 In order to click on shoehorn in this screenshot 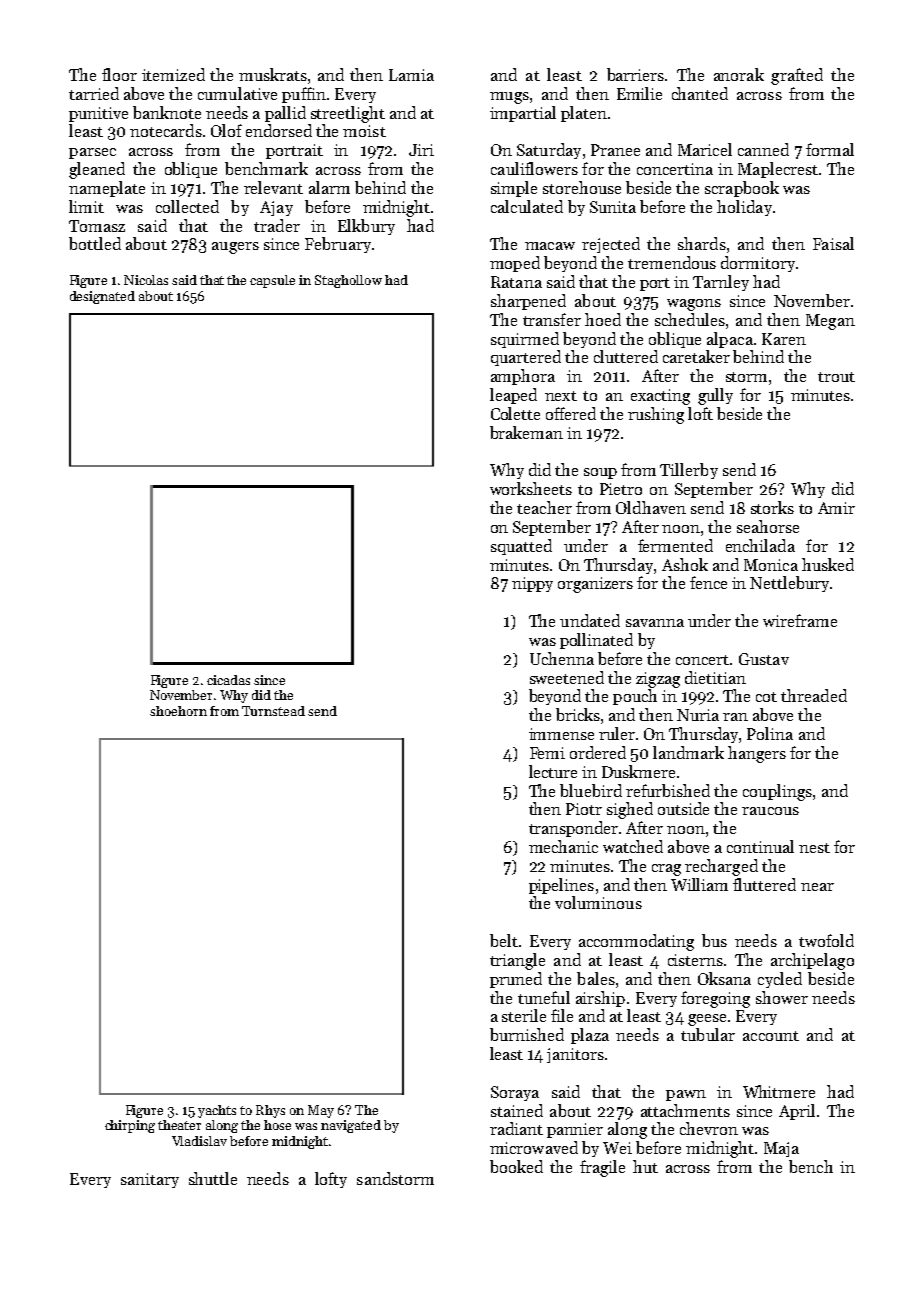, I will do `click(178, 711)`.
